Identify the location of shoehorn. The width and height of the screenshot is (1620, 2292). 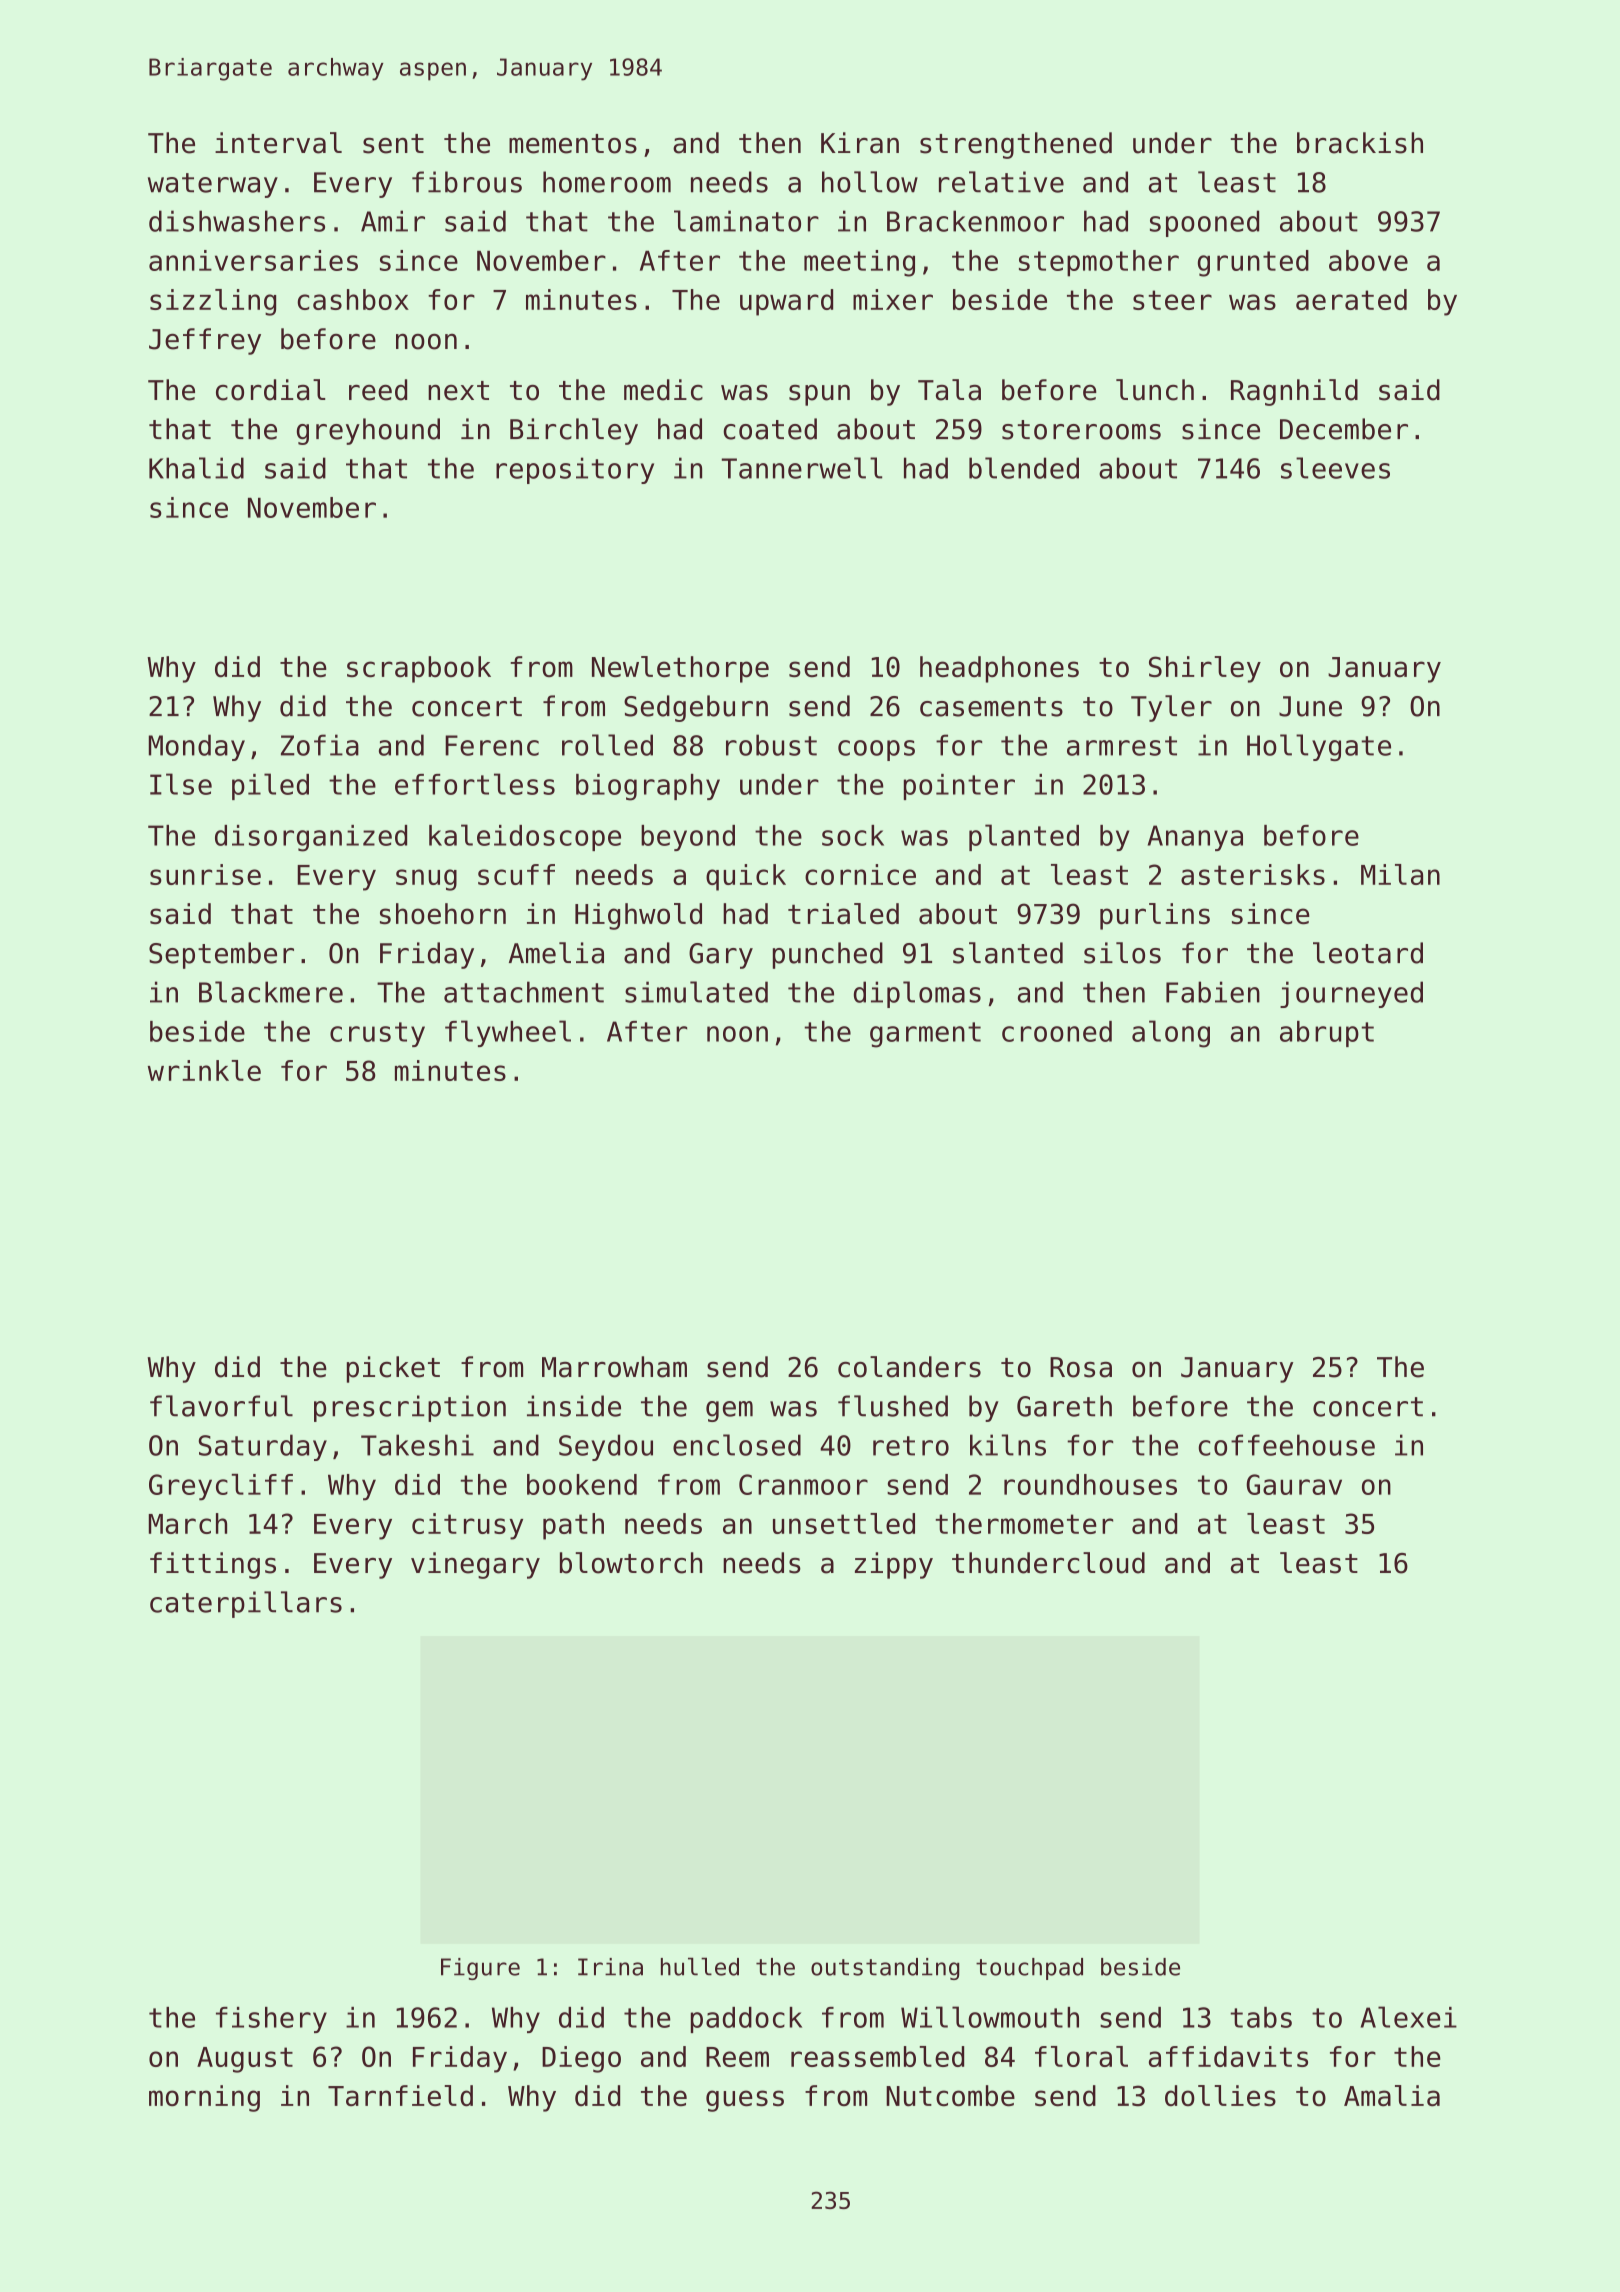
(443, 913).
